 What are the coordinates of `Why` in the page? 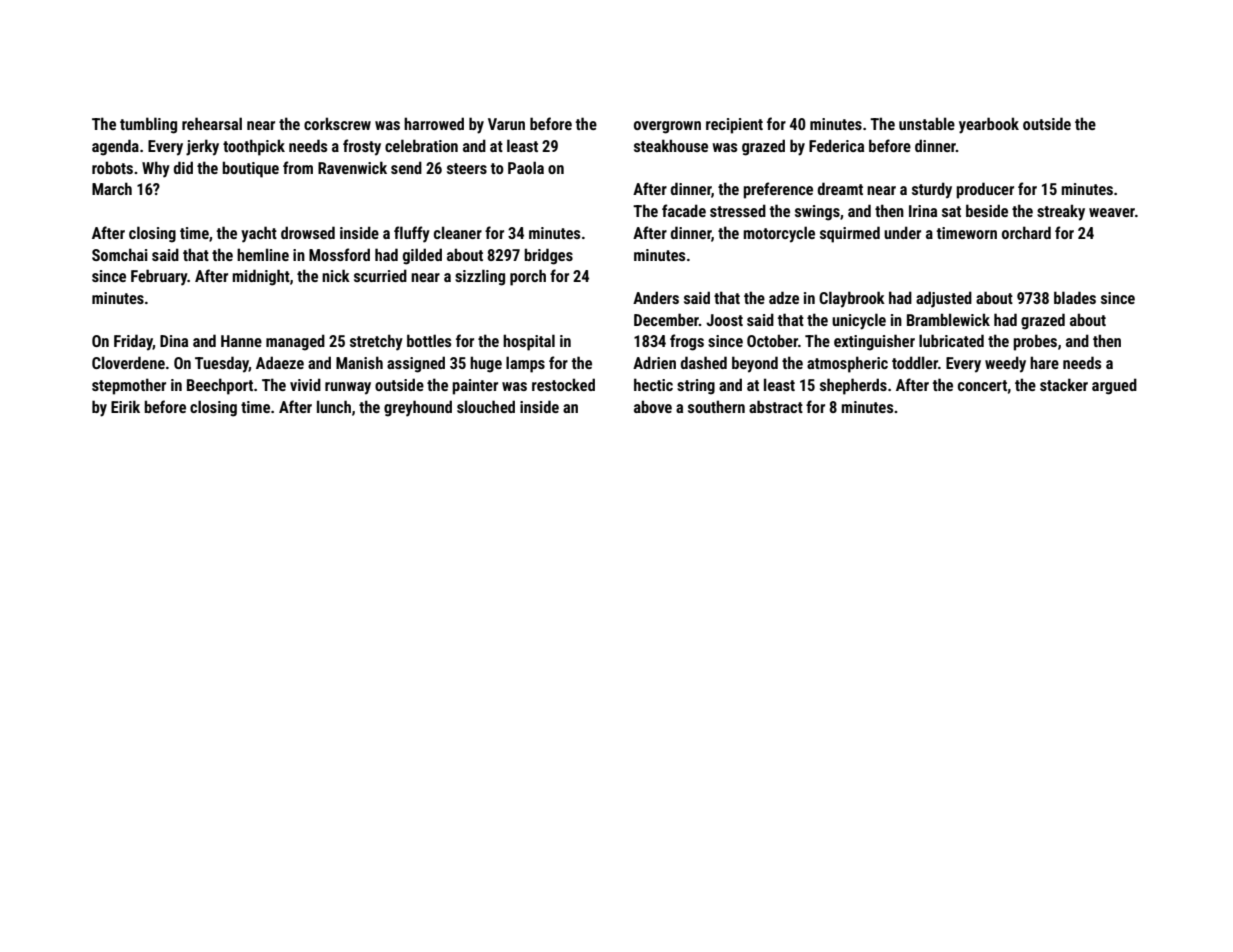 It's located at (156, 169).
